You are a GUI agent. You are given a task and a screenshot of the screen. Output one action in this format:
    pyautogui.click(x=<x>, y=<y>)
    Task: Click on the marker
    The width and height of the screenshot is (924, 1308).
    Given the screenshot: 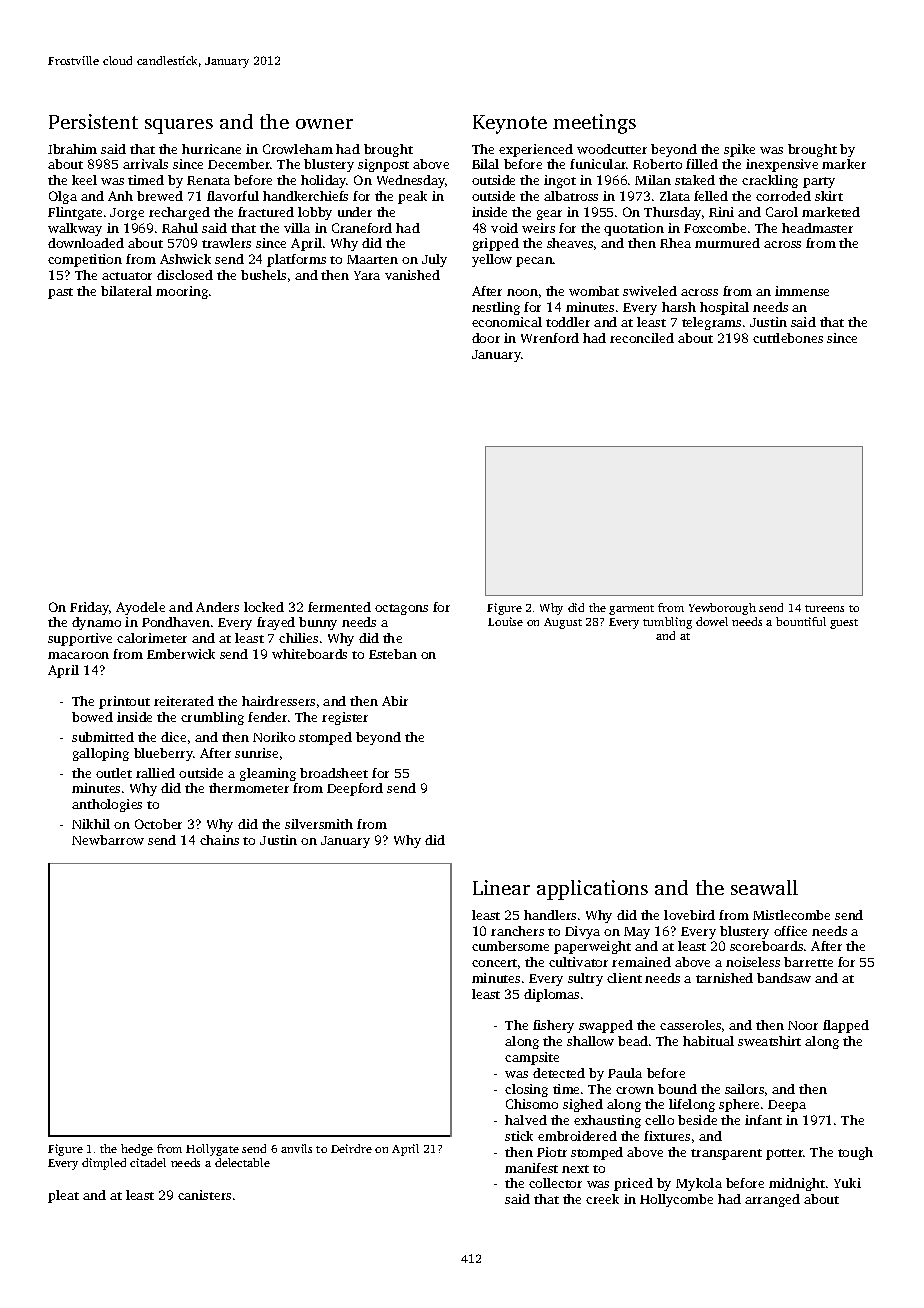 What is the action you would take?
    pyautogui.click(x=844, y=164)
